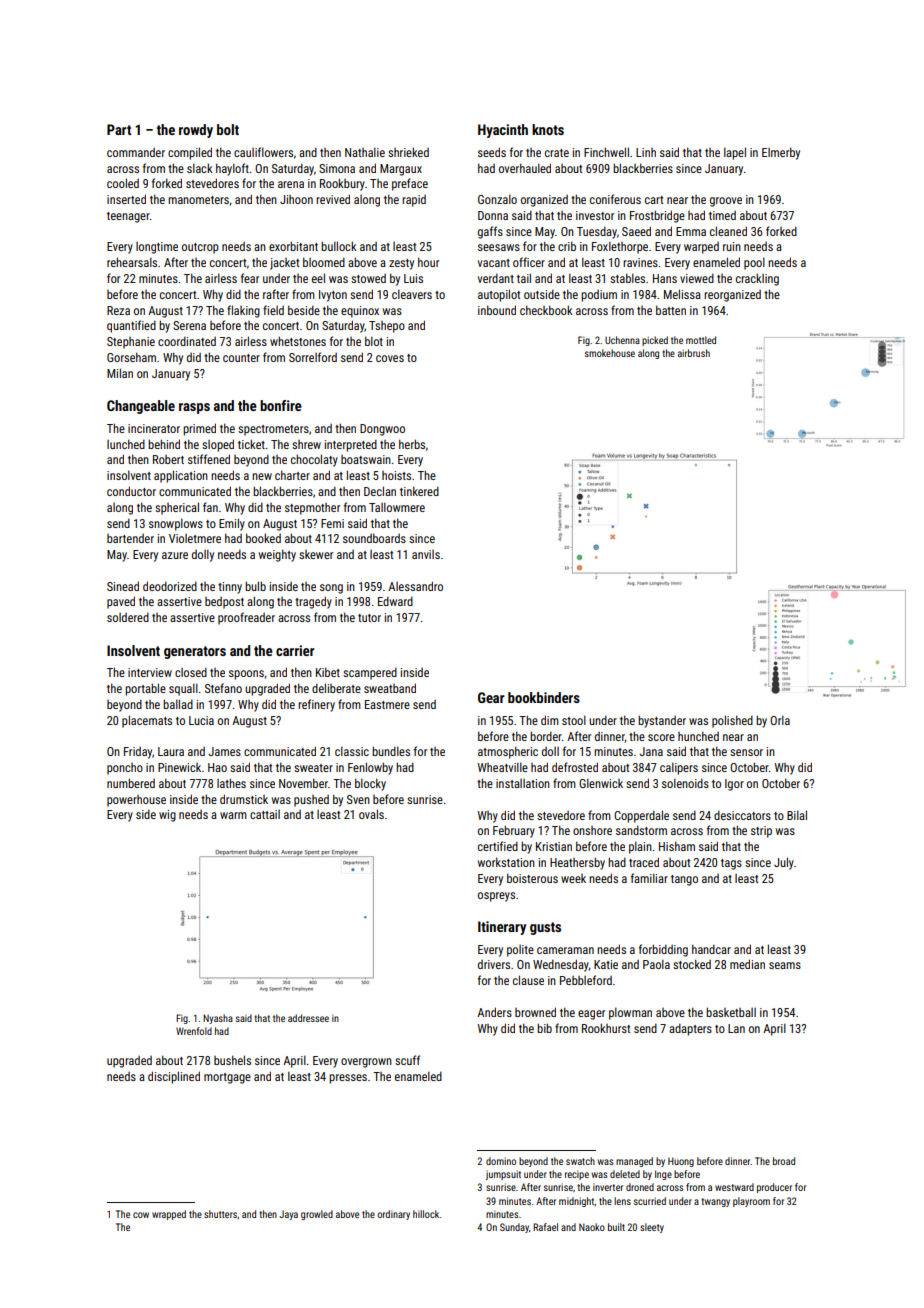  Describe the element at coordinates (281, 405) in the screenshot. I see `bonfire` at that location.
